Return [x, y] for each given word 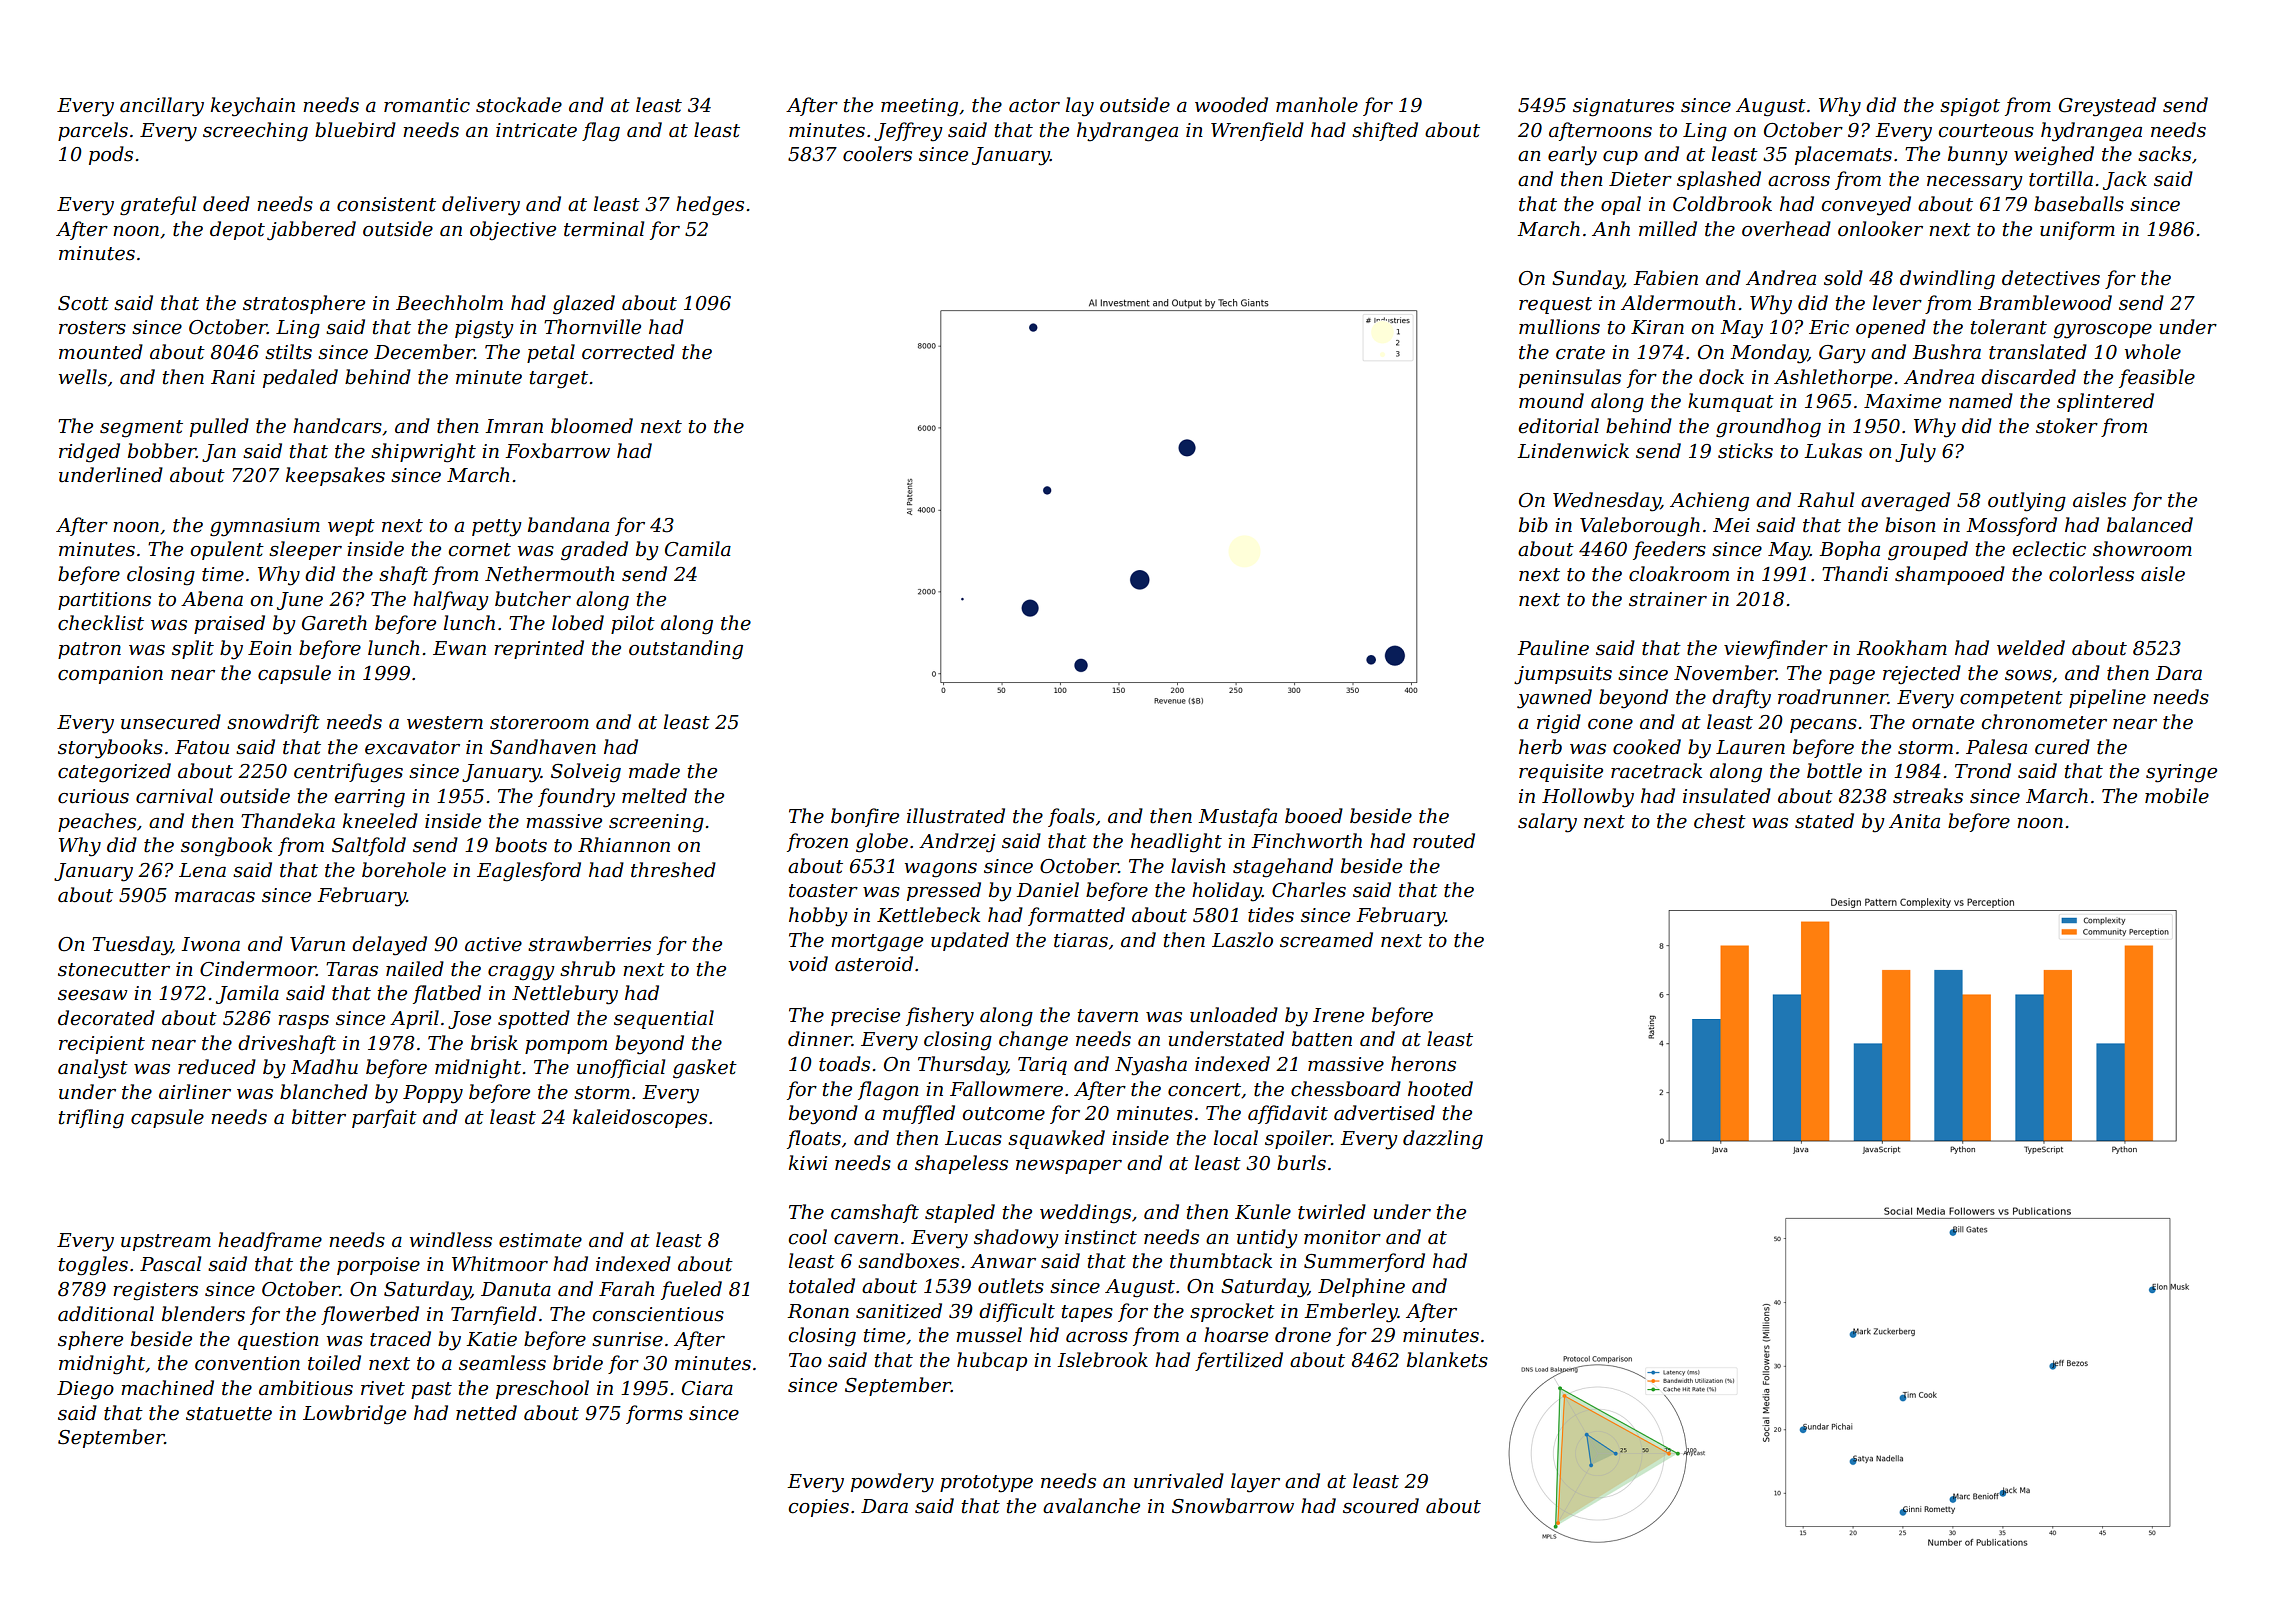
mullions [1559, 327]
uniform [2077, 230]
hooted [1440, 1089]
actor [1034, 106]
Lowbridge [354, 1415]
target [559, 380]
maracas [215, 897]
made [654, 771]
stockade [519, 105]
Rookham [1901, 648]
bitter [319, 1117]
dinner [820, 1039]
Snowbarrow [1233, 1506]
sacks [2164, 154]
